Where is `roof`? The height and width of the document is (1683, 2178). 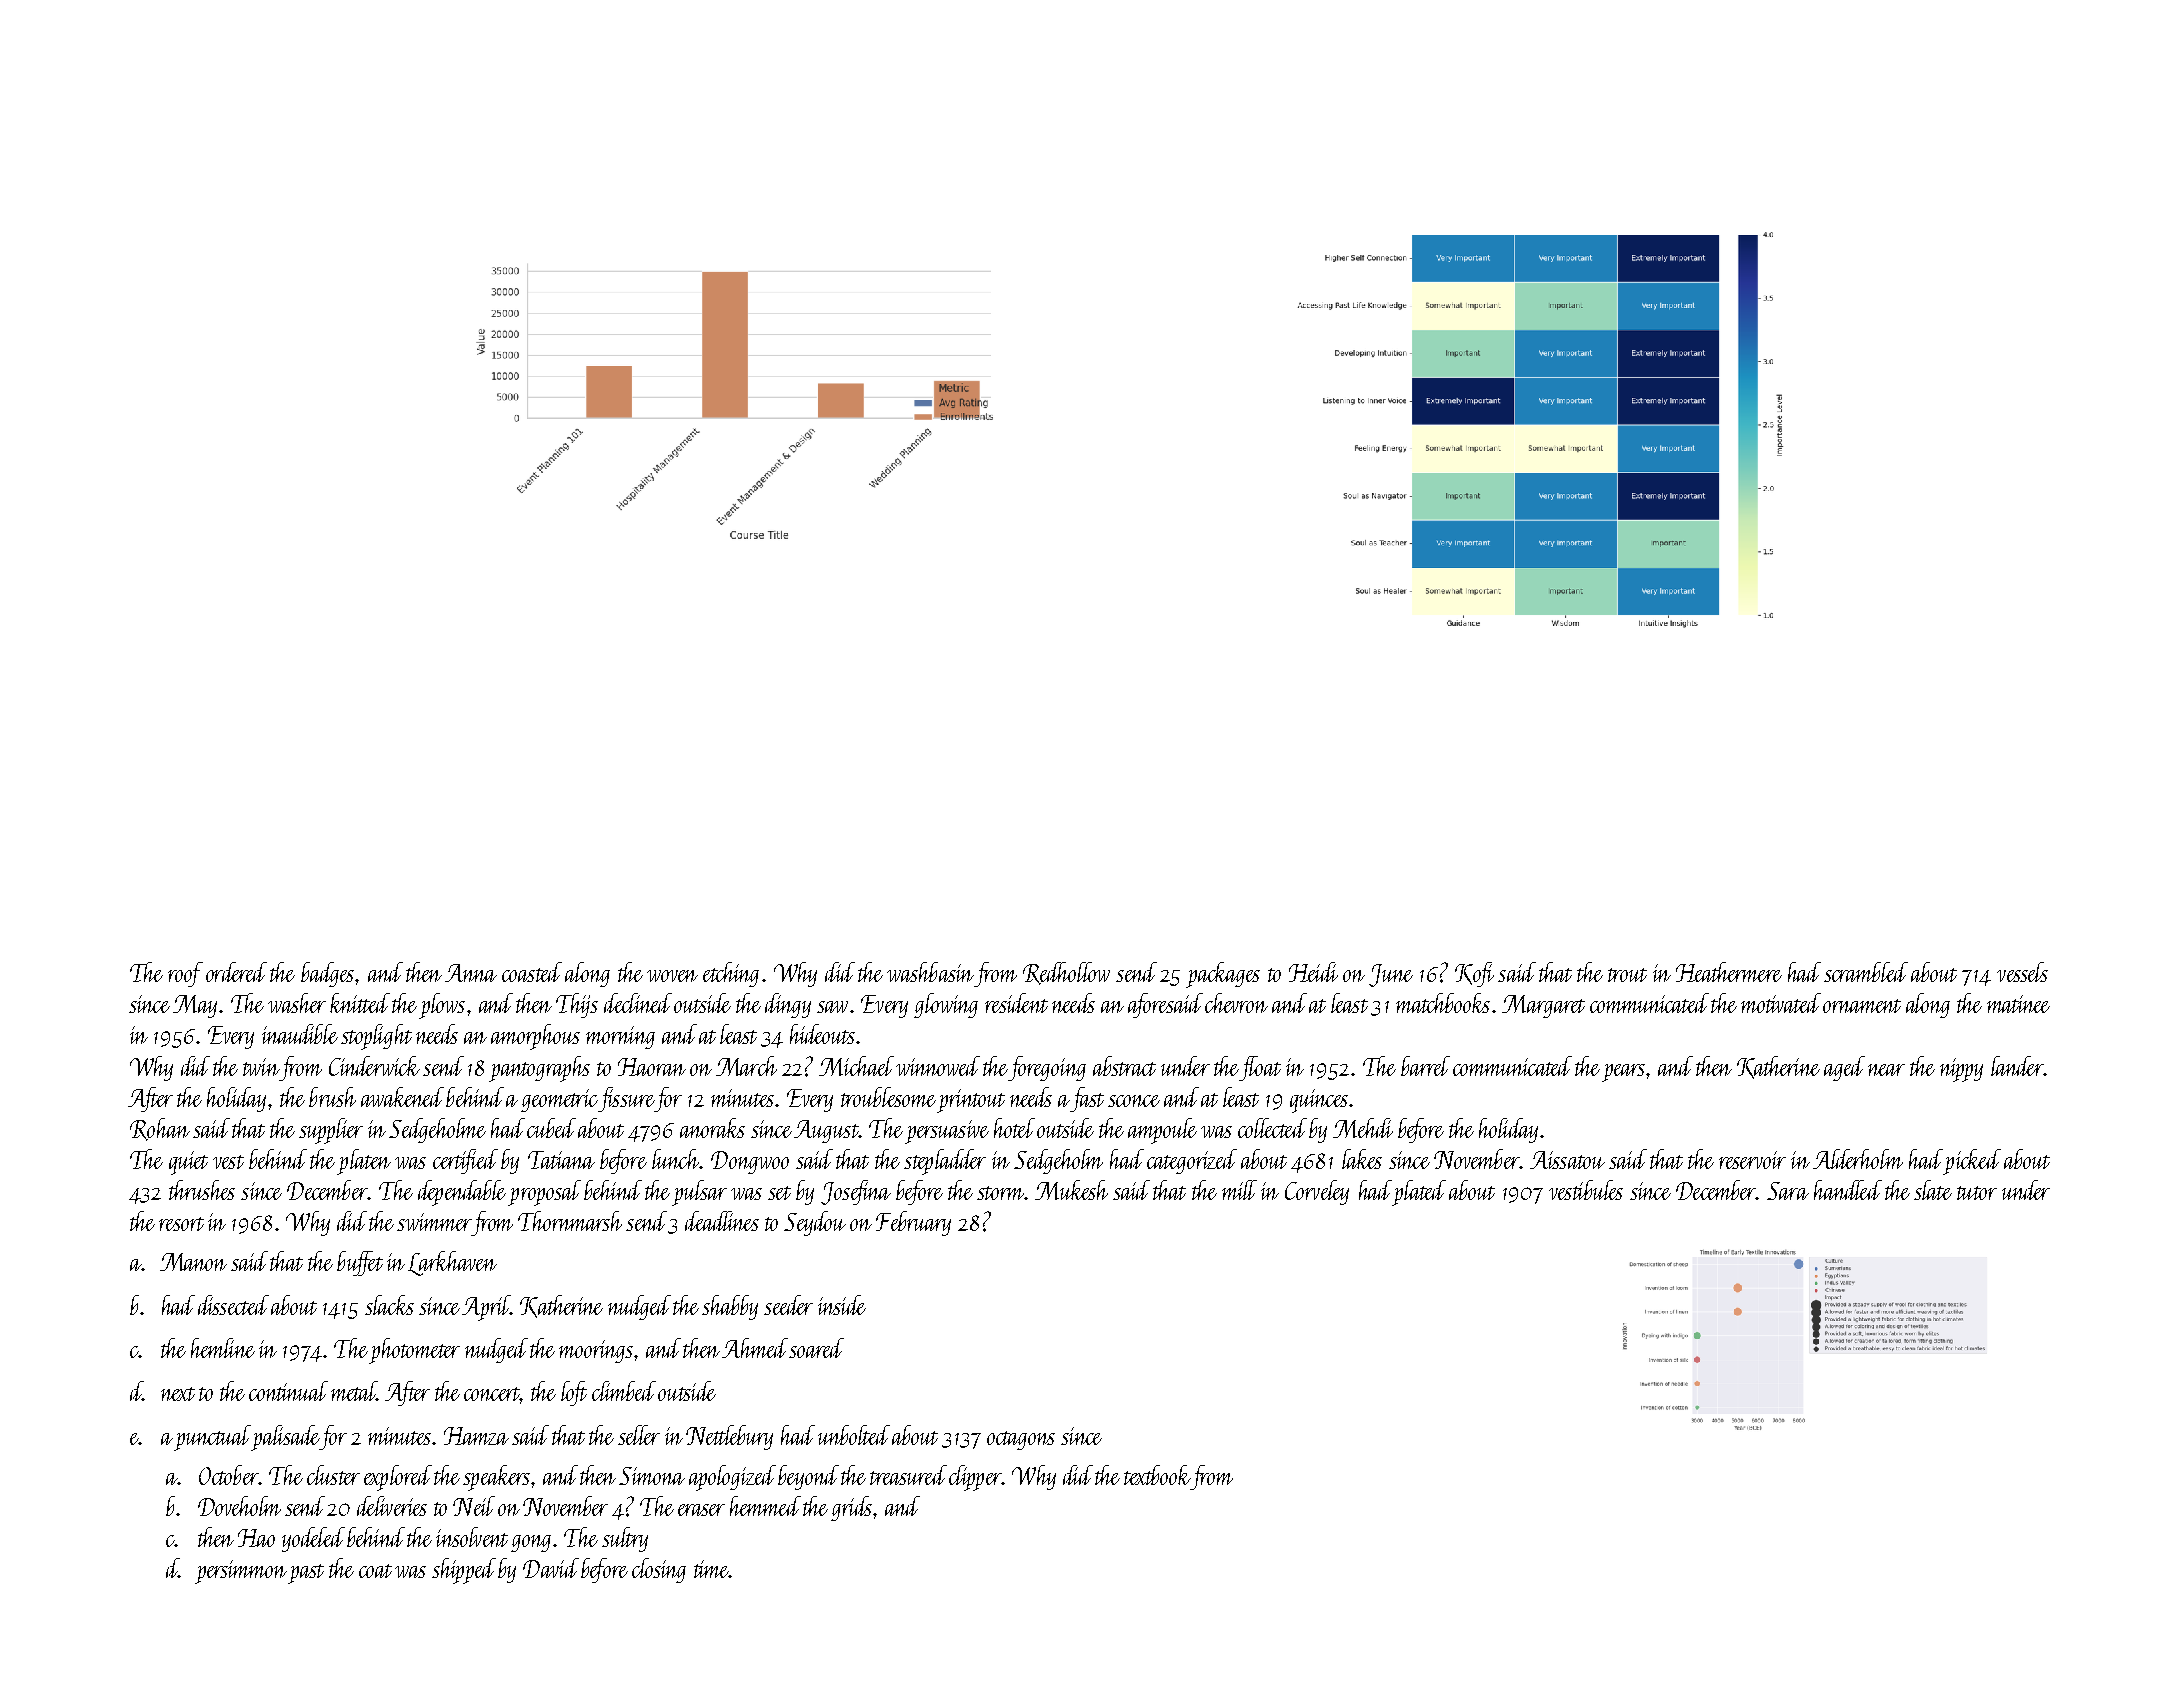 roof is located at coordinates (185, 974).
